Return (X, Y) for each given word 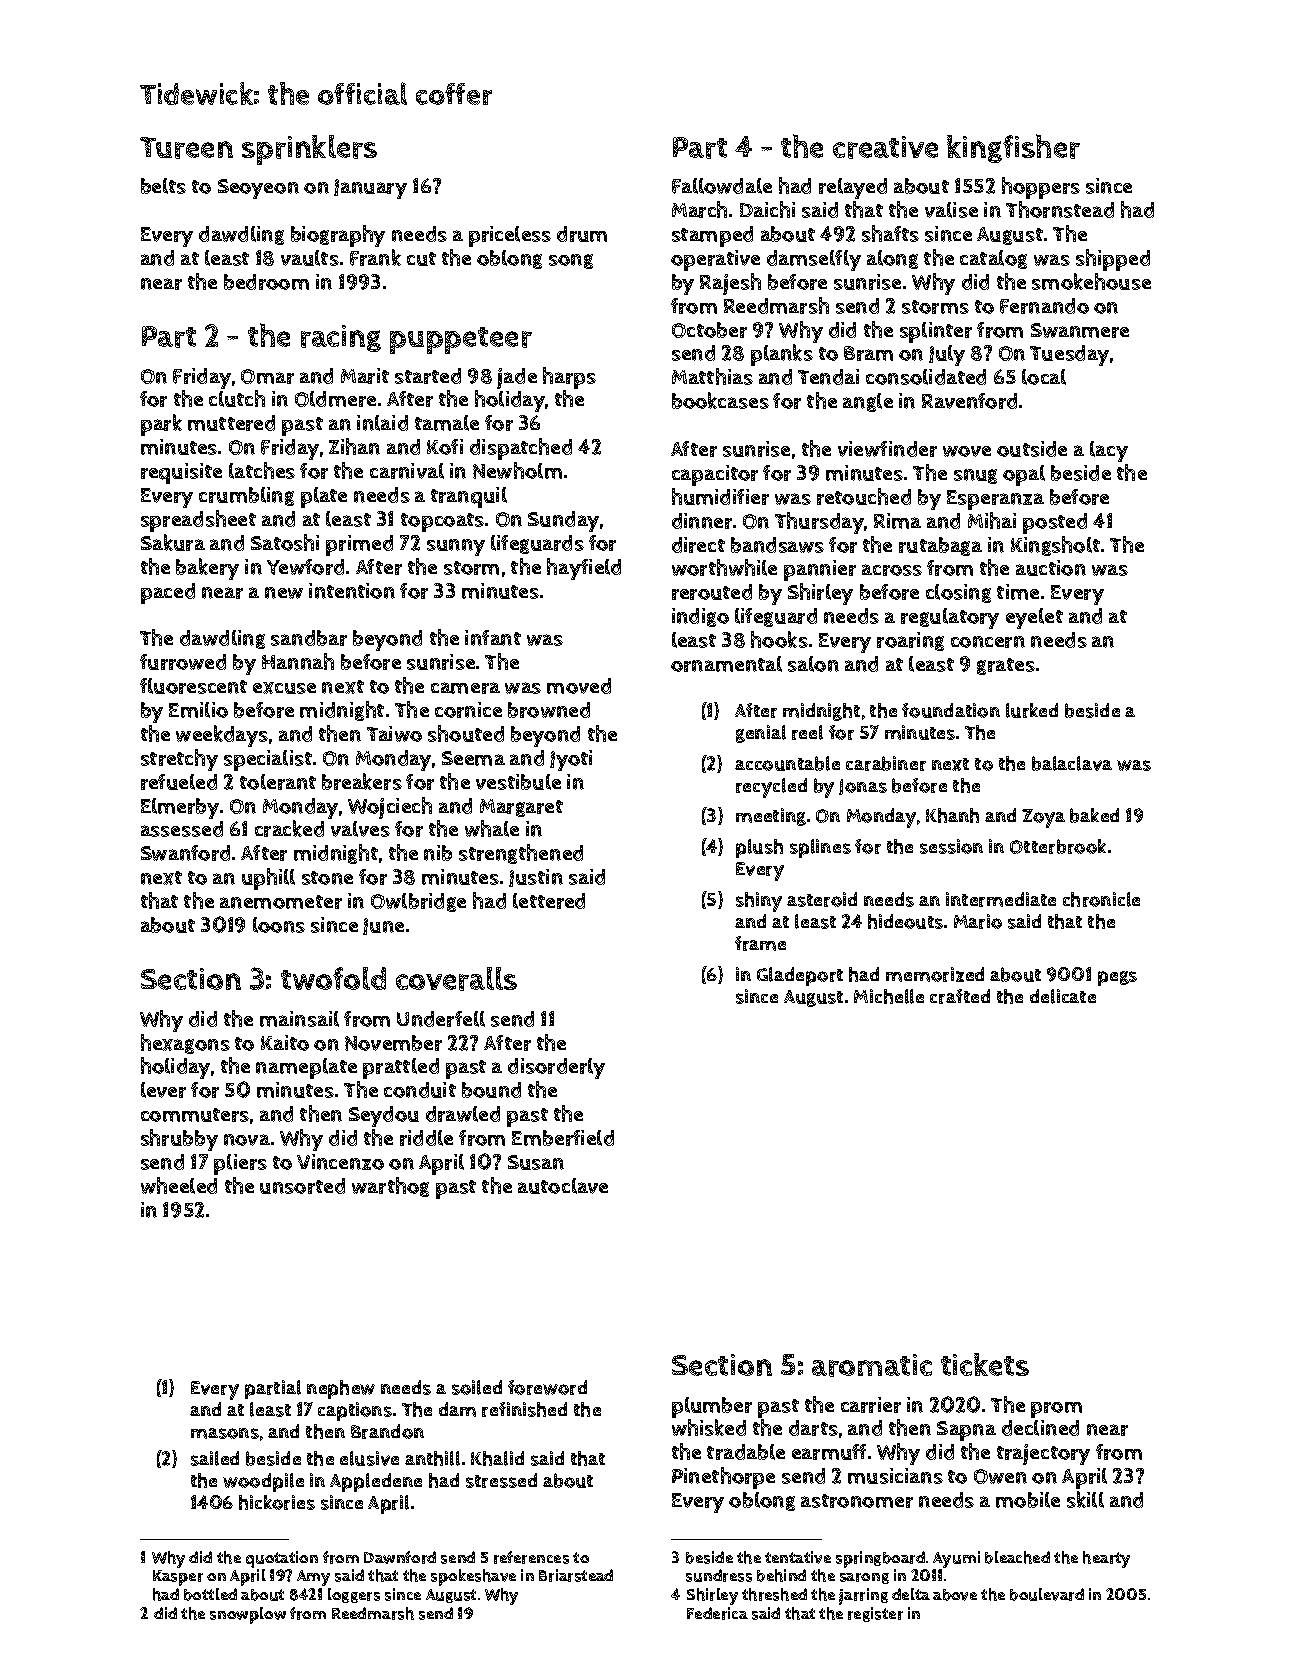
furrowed (183, 662)
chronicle (1101, 899)
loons (279, 925)
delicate (1063, 996)
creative (885, 147)
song (571, 261)
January (370, 189)
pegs (1117, 978)
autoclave (563, 1186)
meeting (771, 817)
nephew (341, 1389)
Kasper (178, 1578)
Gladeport (800, 976)
